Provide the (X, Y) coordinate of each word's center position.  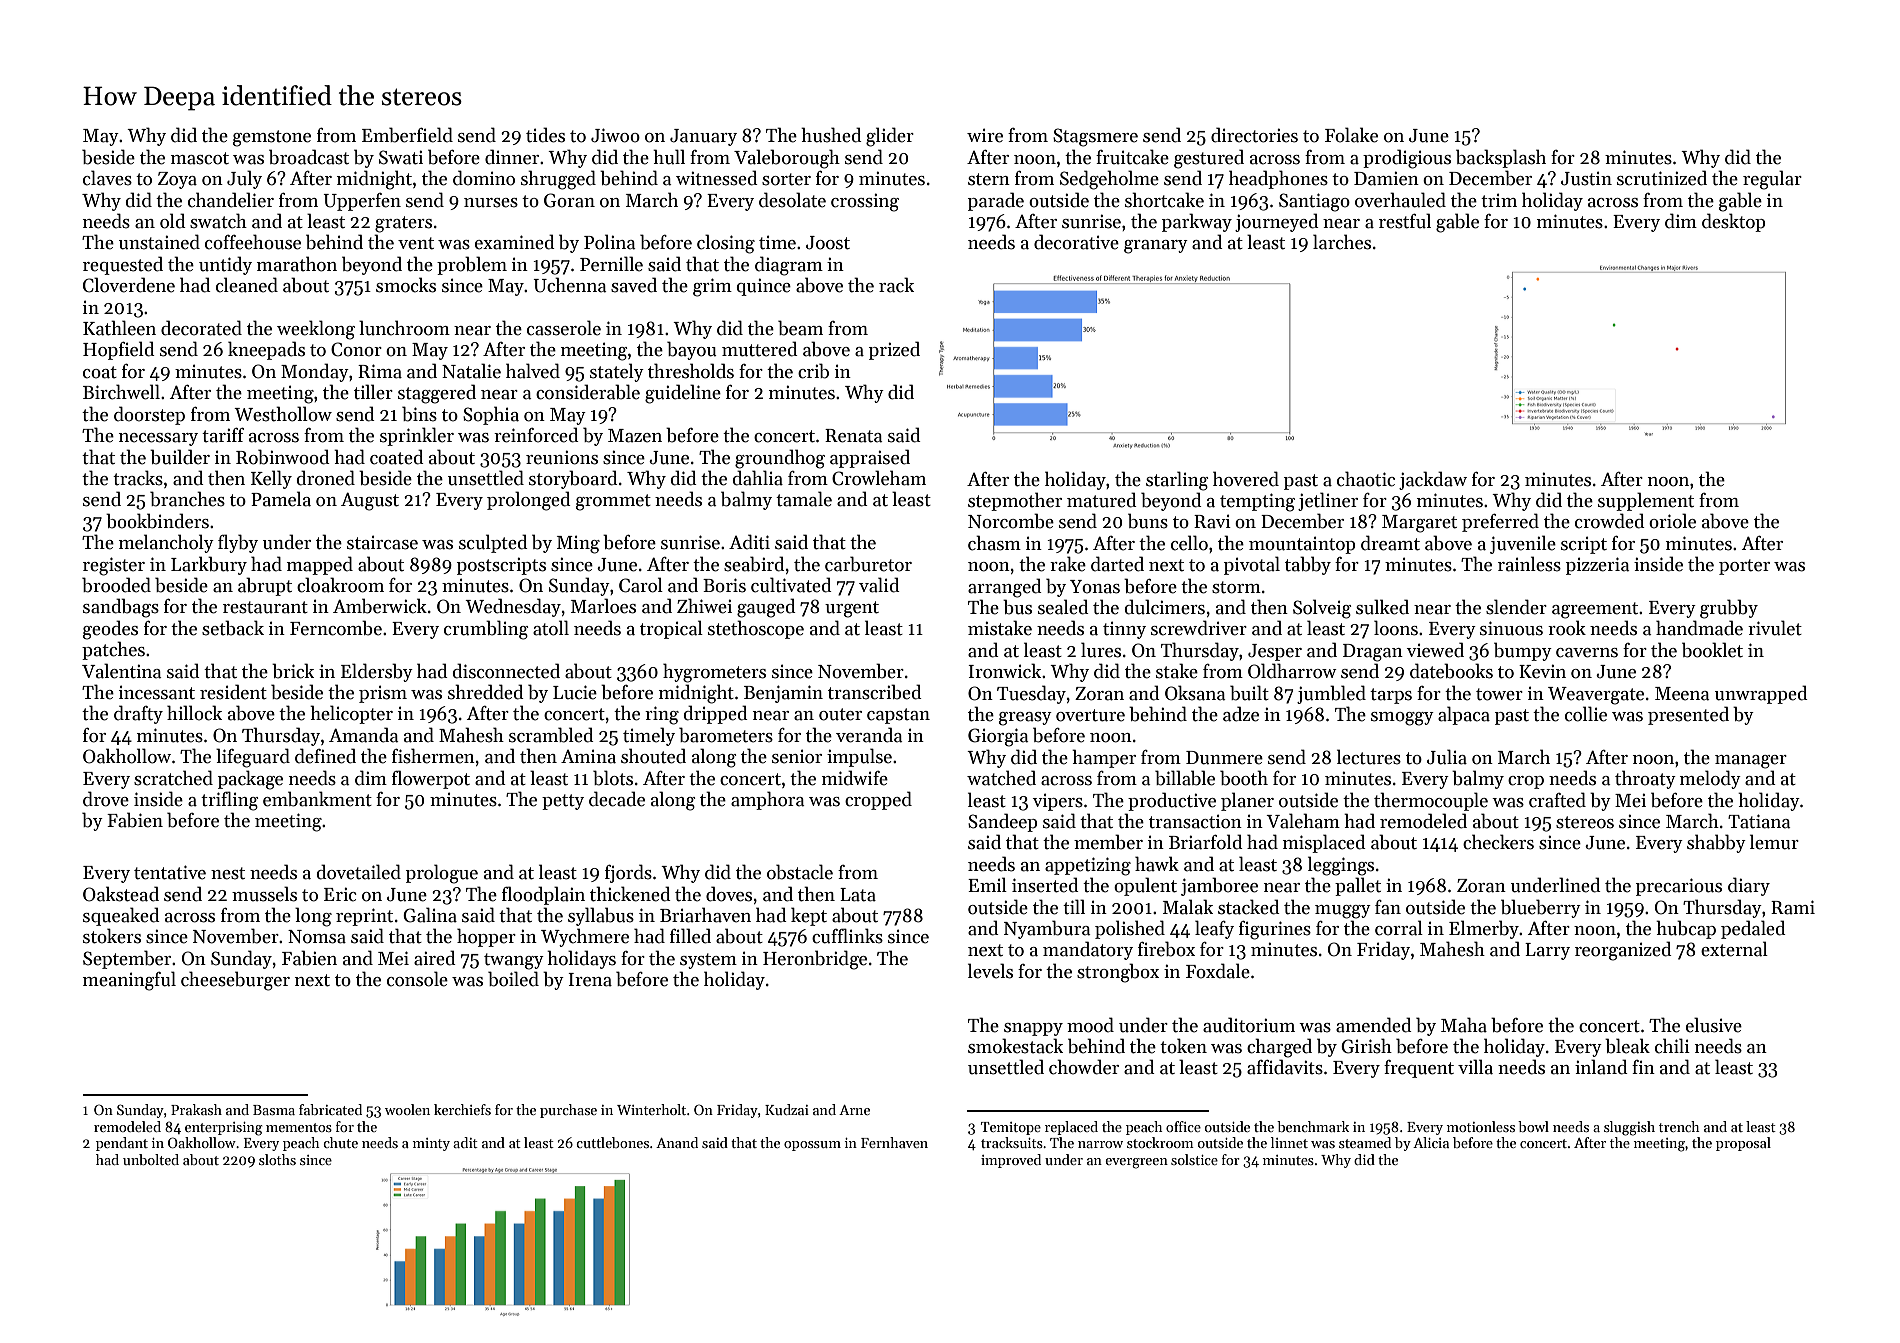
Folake (1351, 135)
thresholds (691, 371)
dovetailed (359, 872)
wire (985, 135)
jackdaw (1433, 480)
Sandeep (1002, 822)
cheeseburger (235, 981)
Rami (1793, 907)
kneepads (266, 350)
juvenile (1523, 544)
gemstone (272, 138)
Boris (724, 585)
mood (1090, 1025)
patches (113, 650)
